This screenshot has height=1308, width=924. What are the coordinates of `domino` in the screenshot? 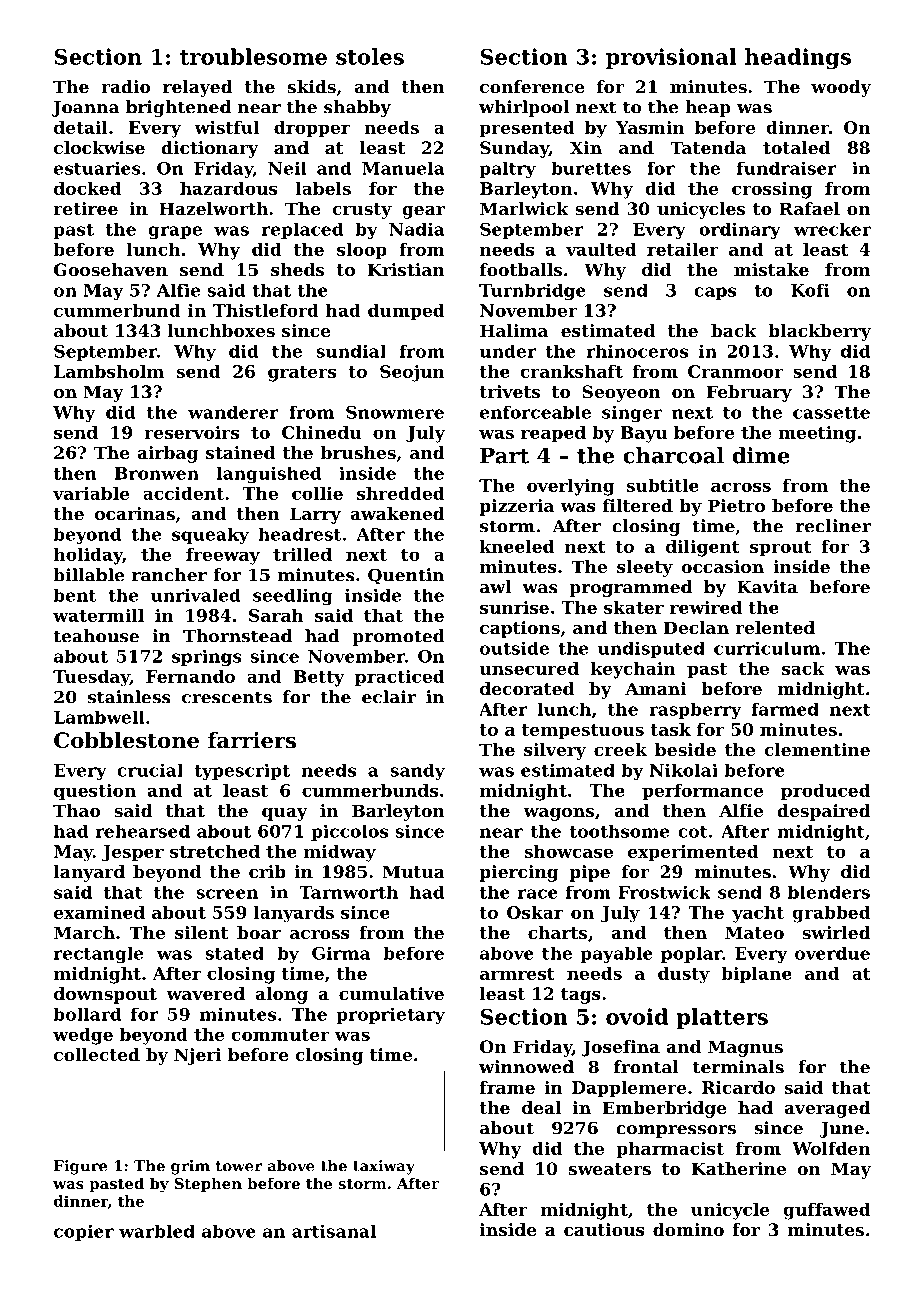 It's located at (688, 1229).
